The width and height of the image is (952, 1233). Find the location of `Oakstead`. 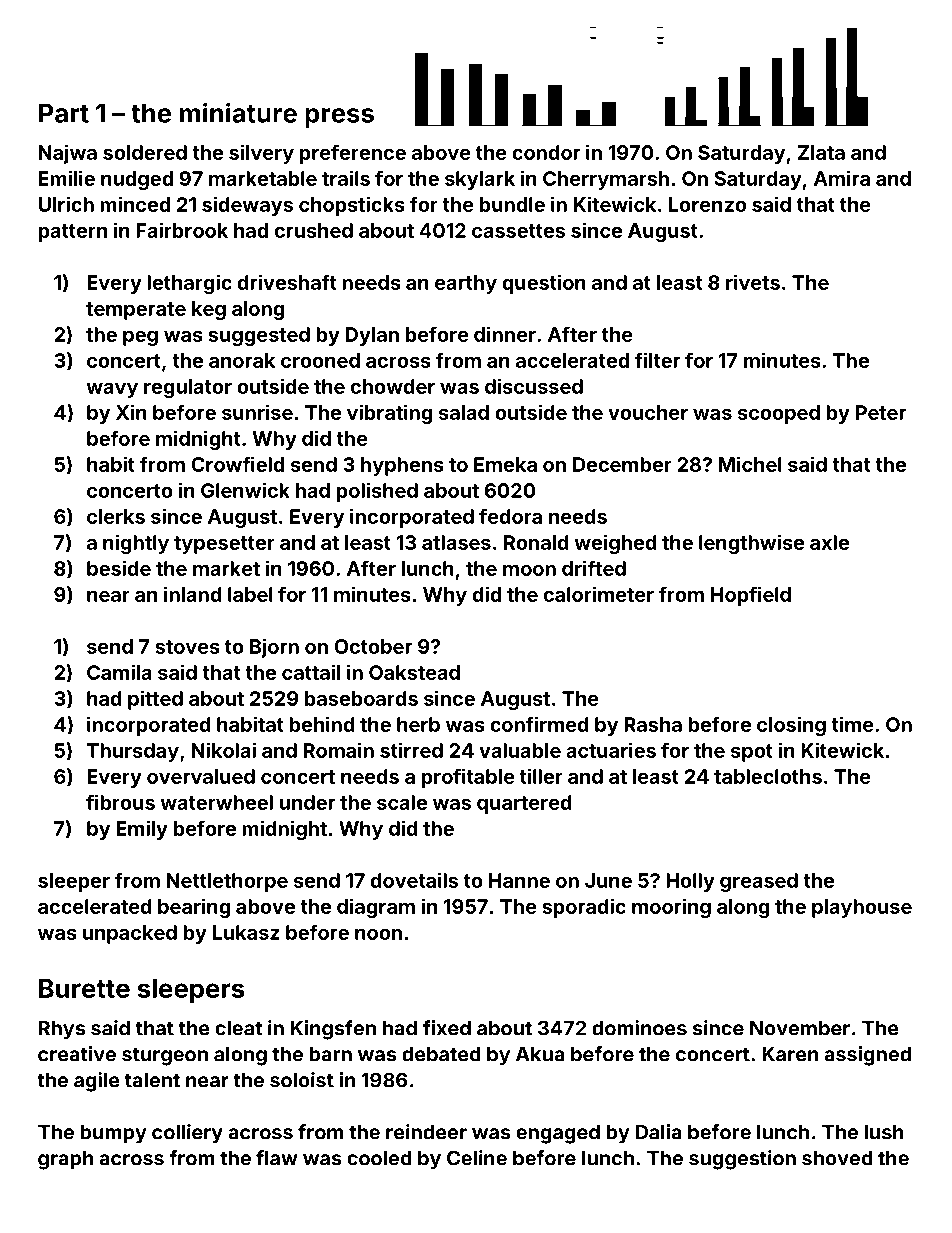

Oakstead is located at coordinates (414, 672).
